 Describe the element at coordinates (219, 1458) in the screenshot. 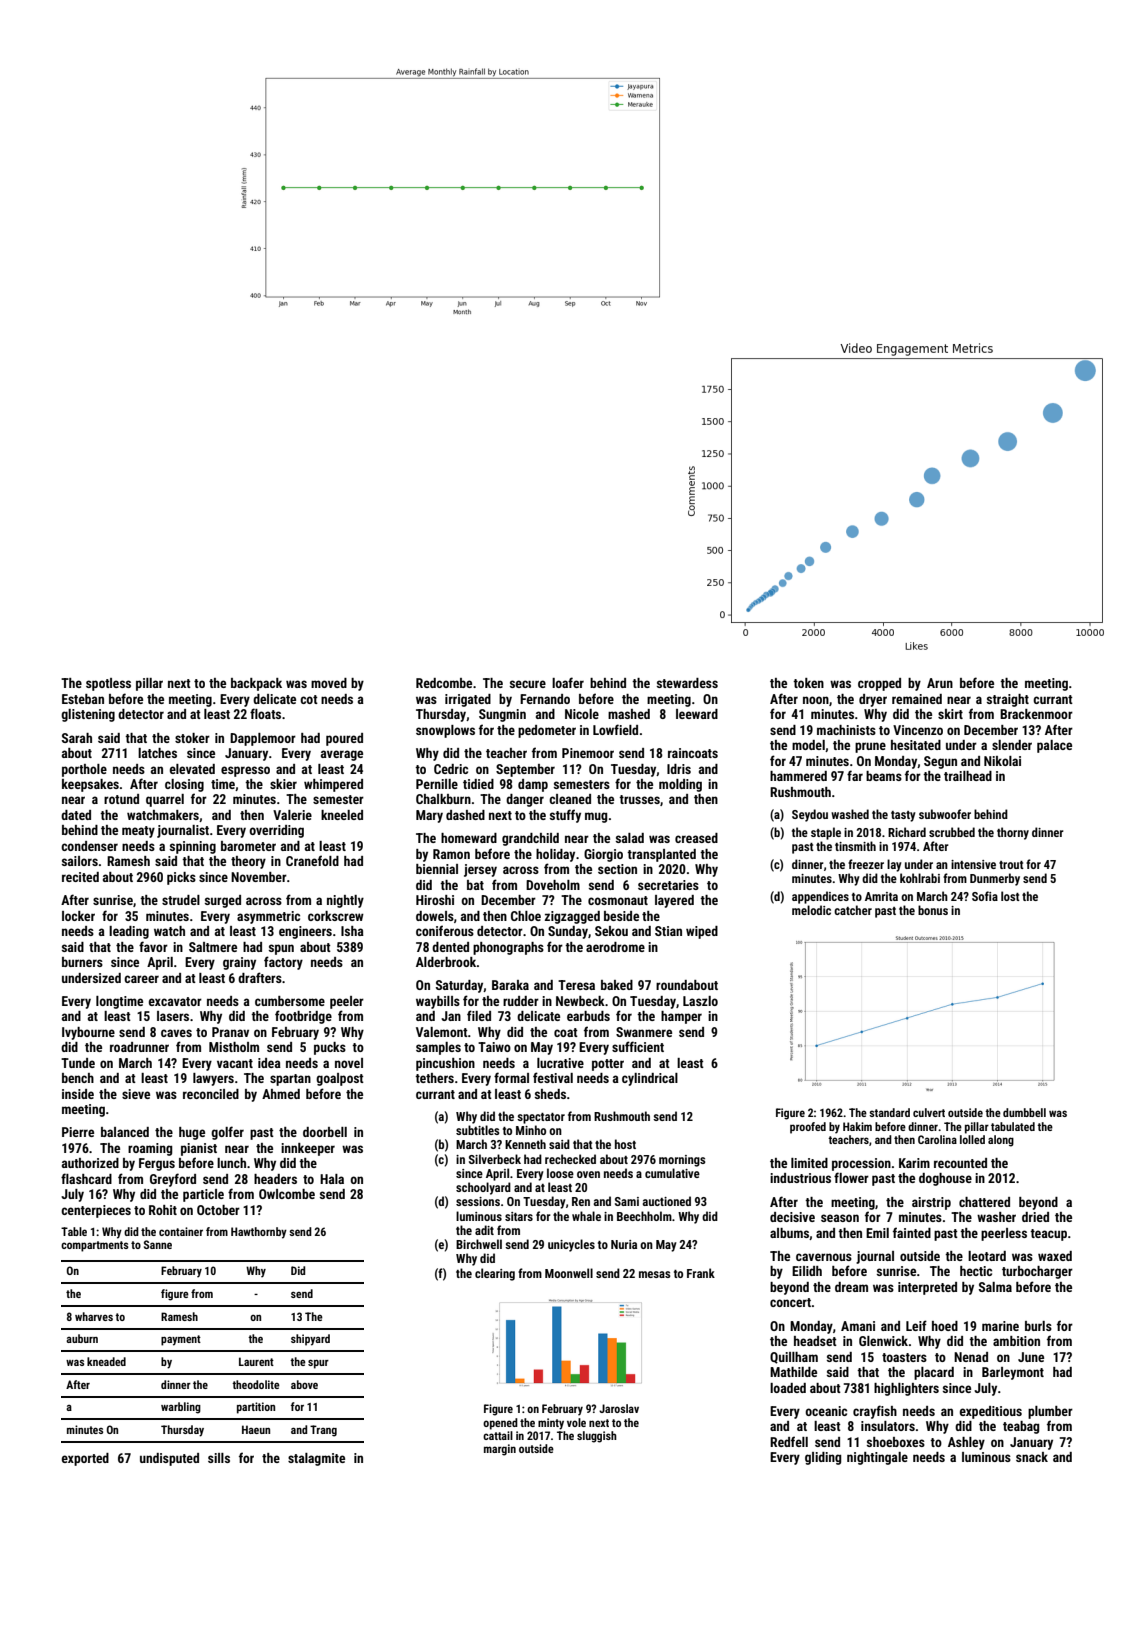

I see `sills` at that location.
